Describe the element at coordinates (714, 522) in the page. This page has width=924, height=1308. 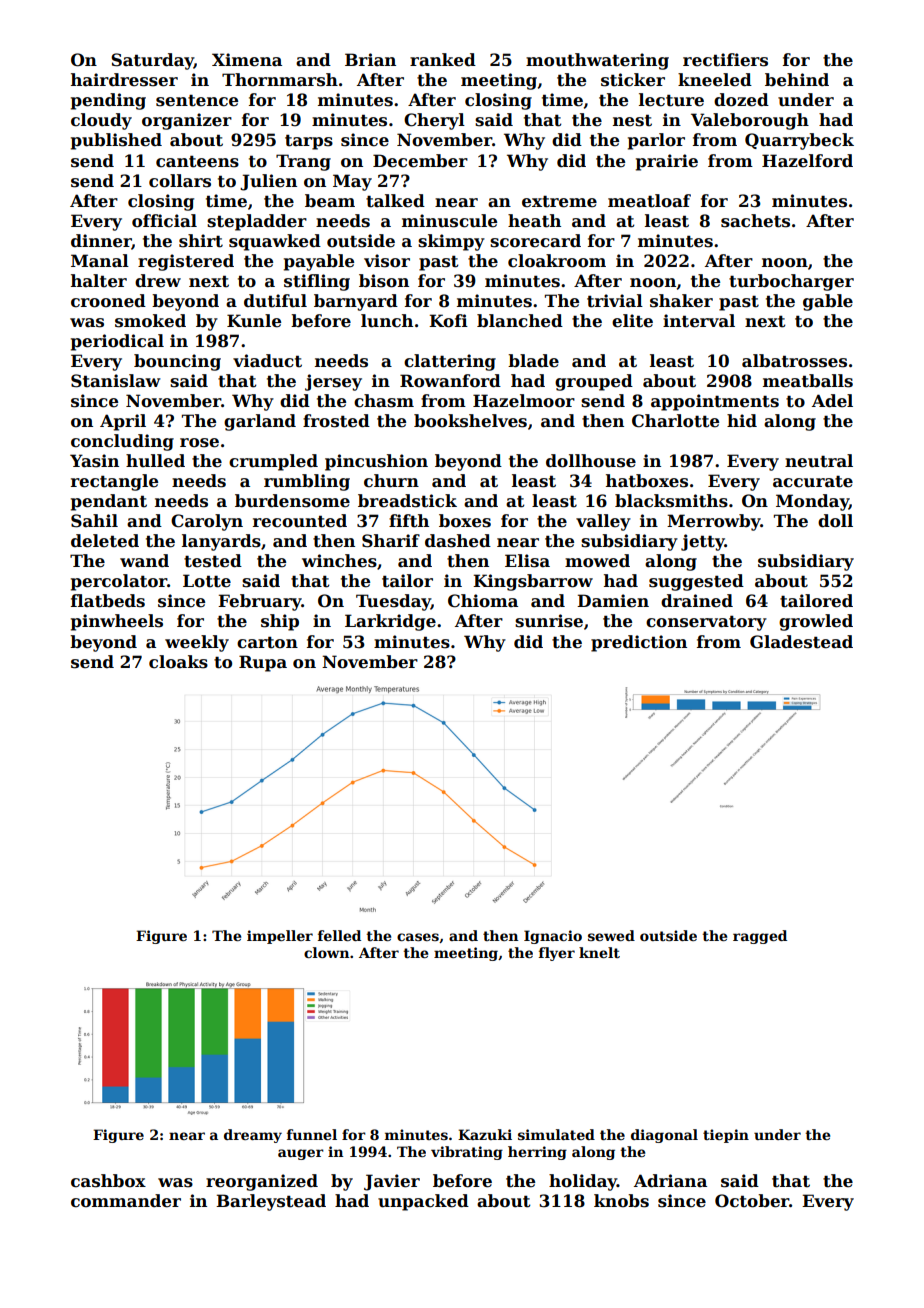
I see `Merrowby` at that location.
